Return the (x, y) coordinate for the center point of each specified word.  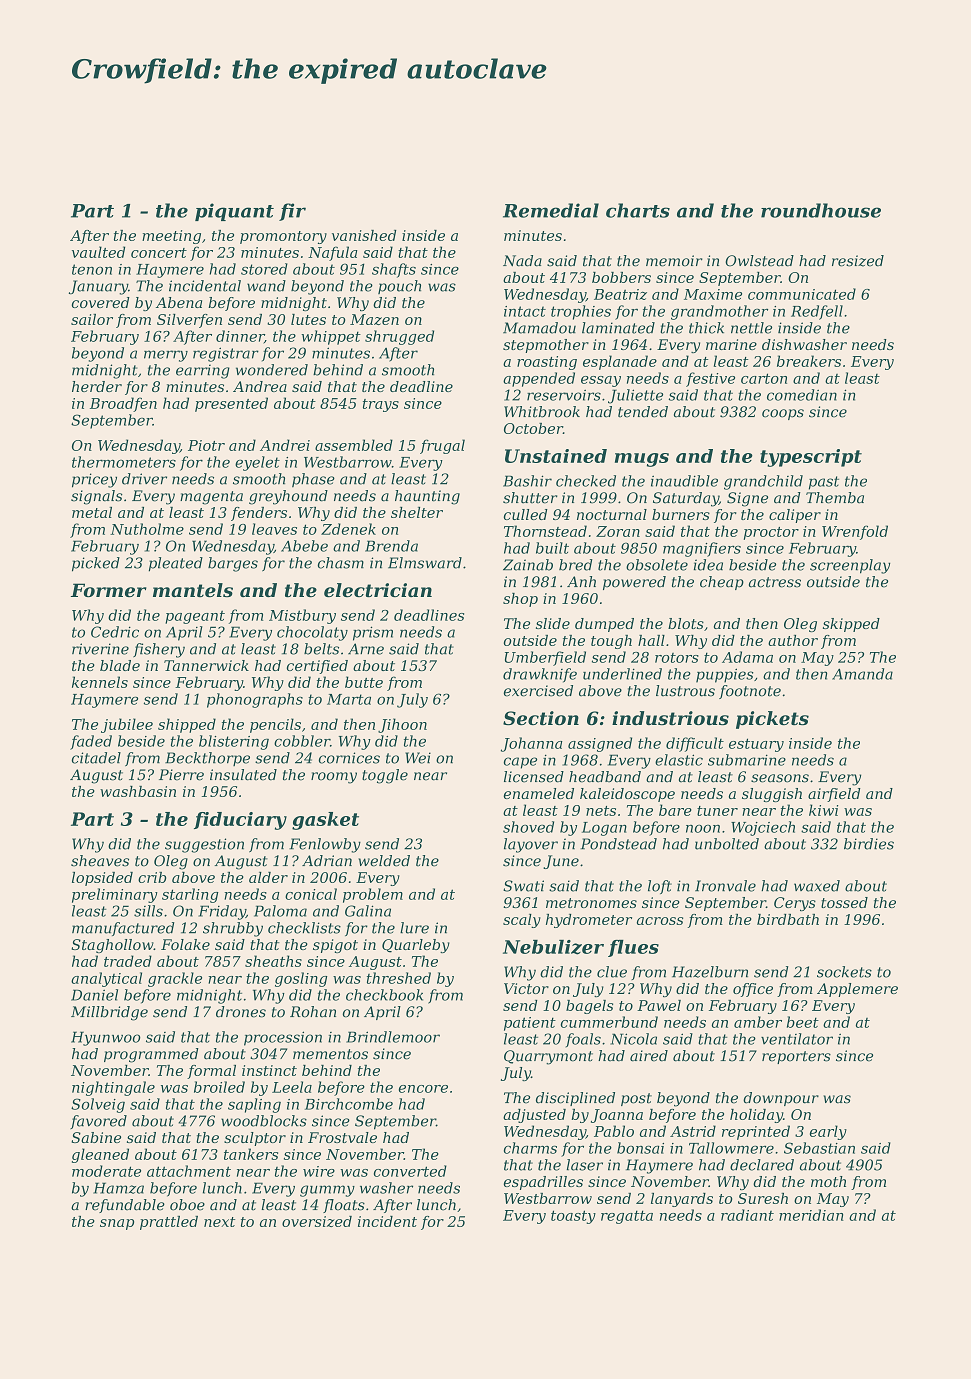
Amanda (862, 674)
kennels (100, 682)
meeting (171, 237)
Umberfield (545, 658)
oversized (317, 1221)
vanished (364, 235)
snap (117, 1224)
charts (638, 210)
